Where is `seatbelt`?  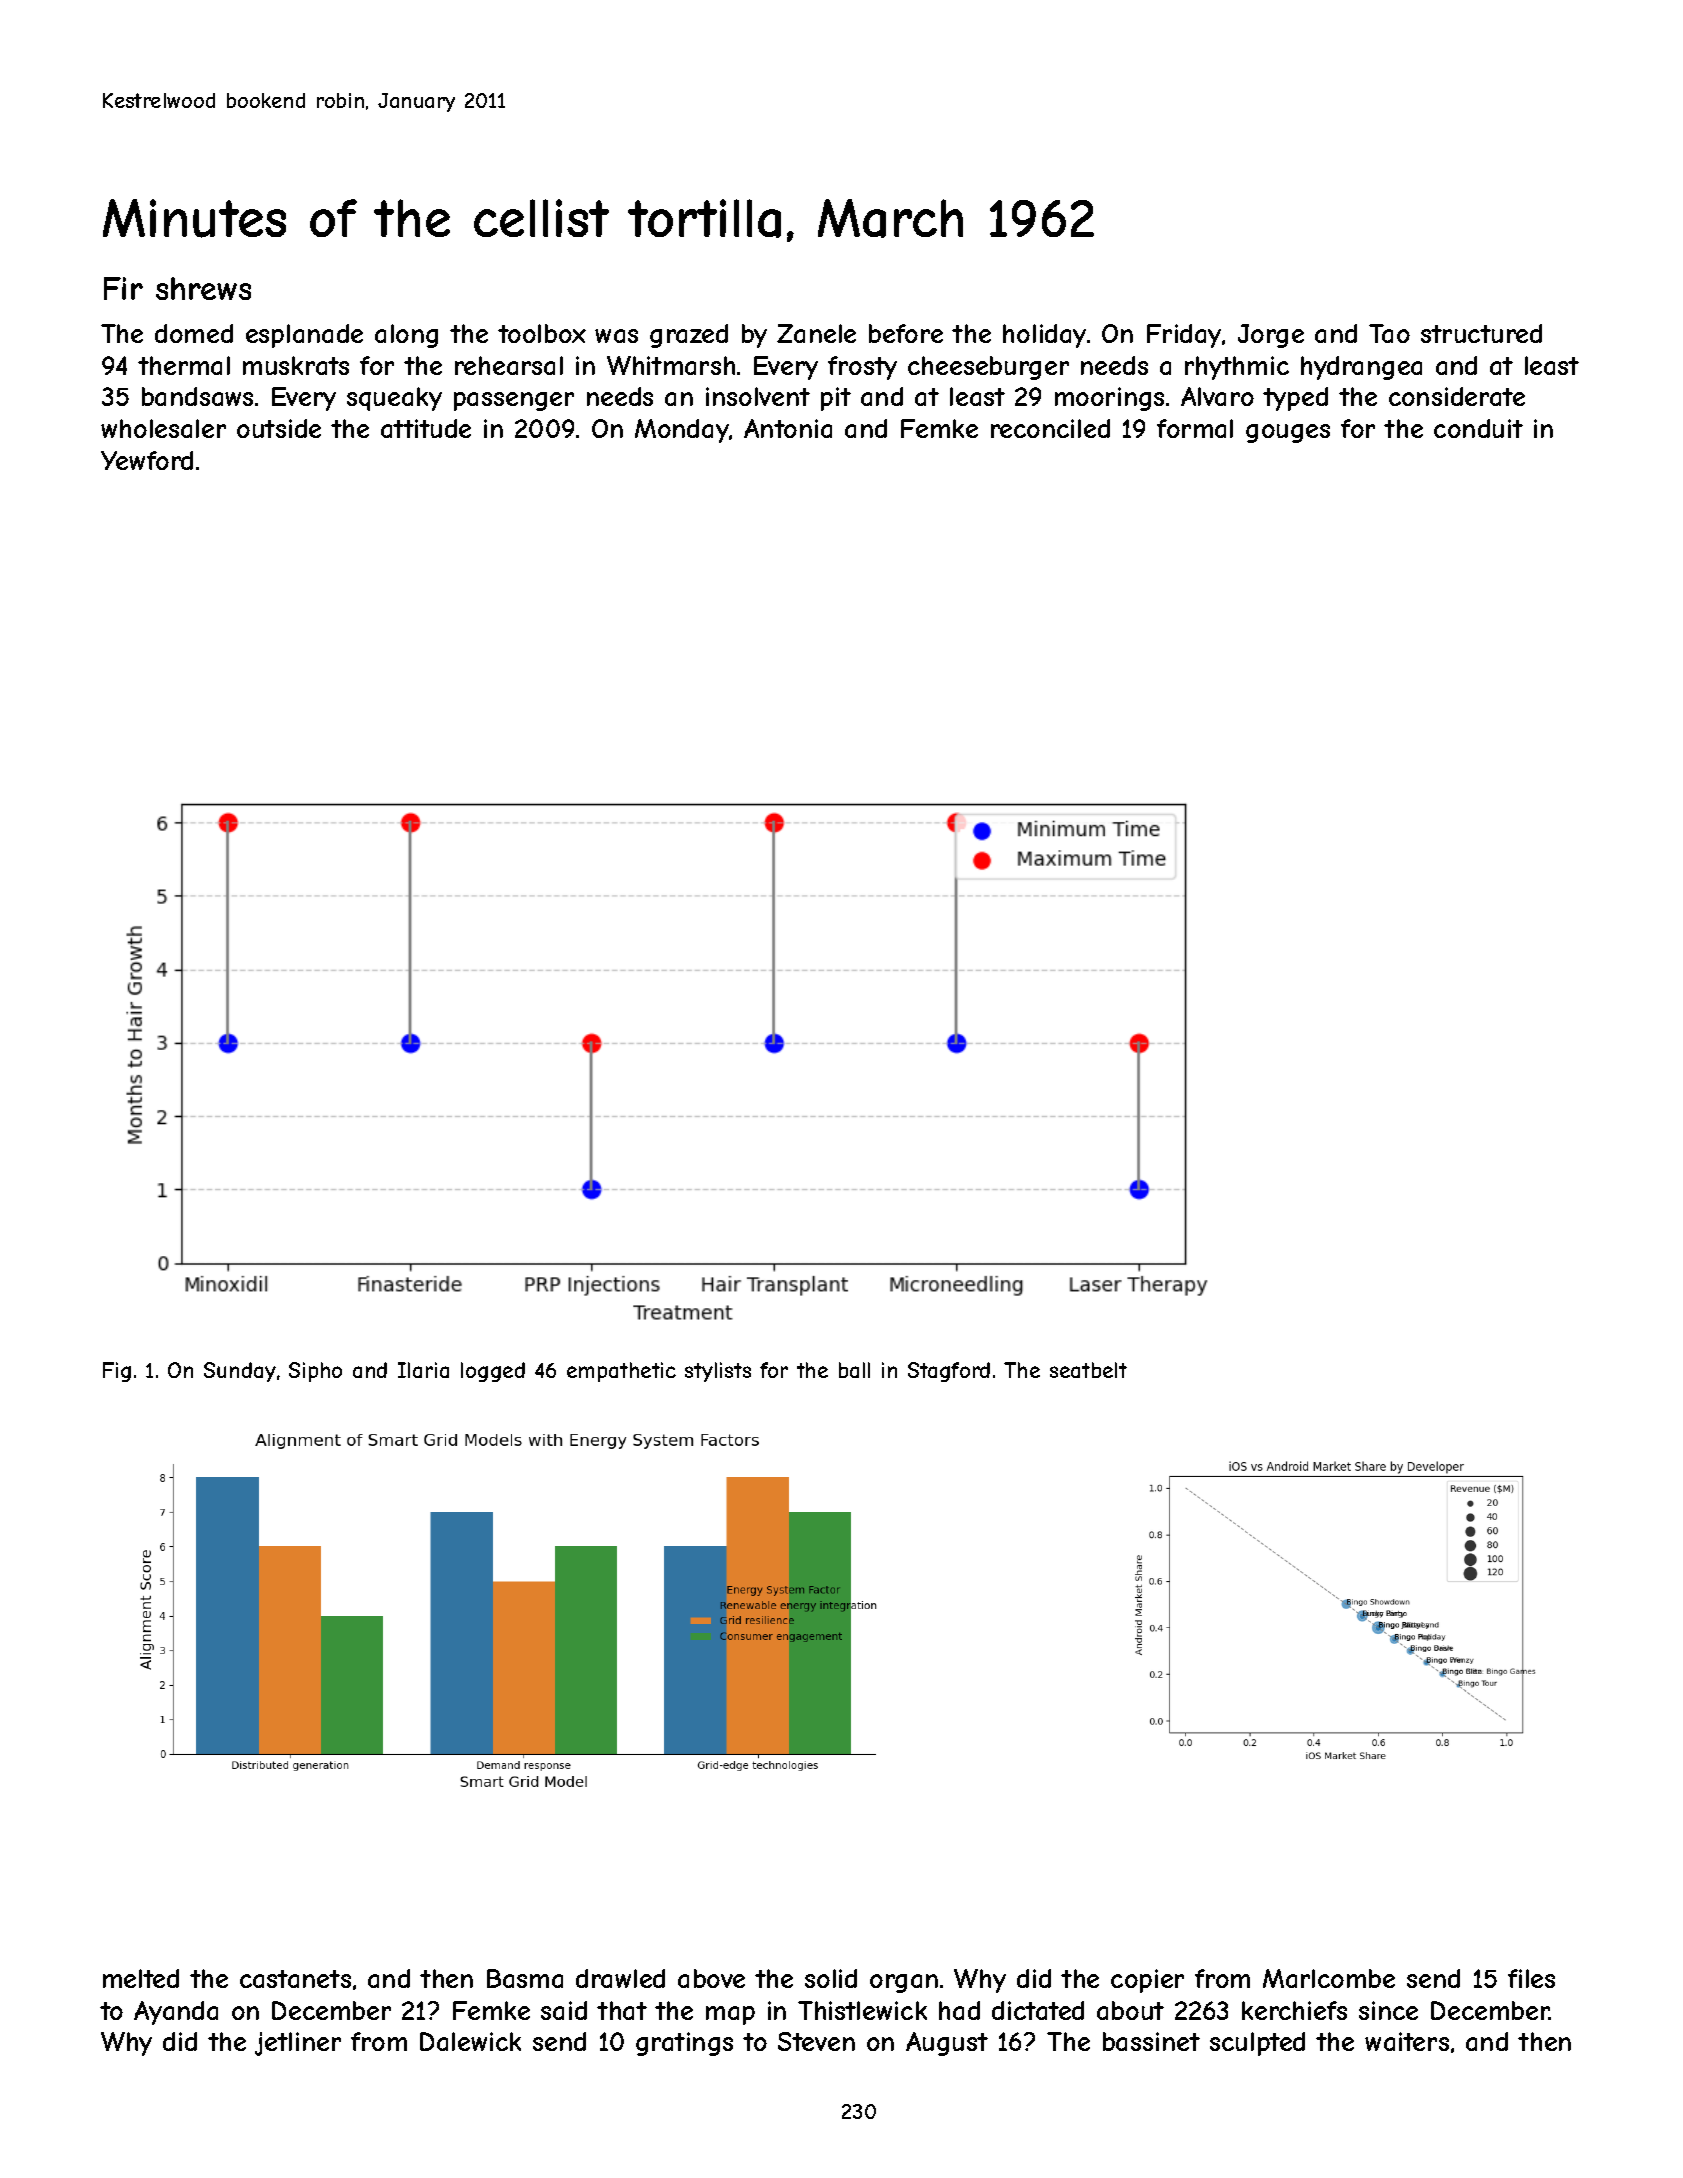 seatbelt is located at coordinates (1088, 1370).
